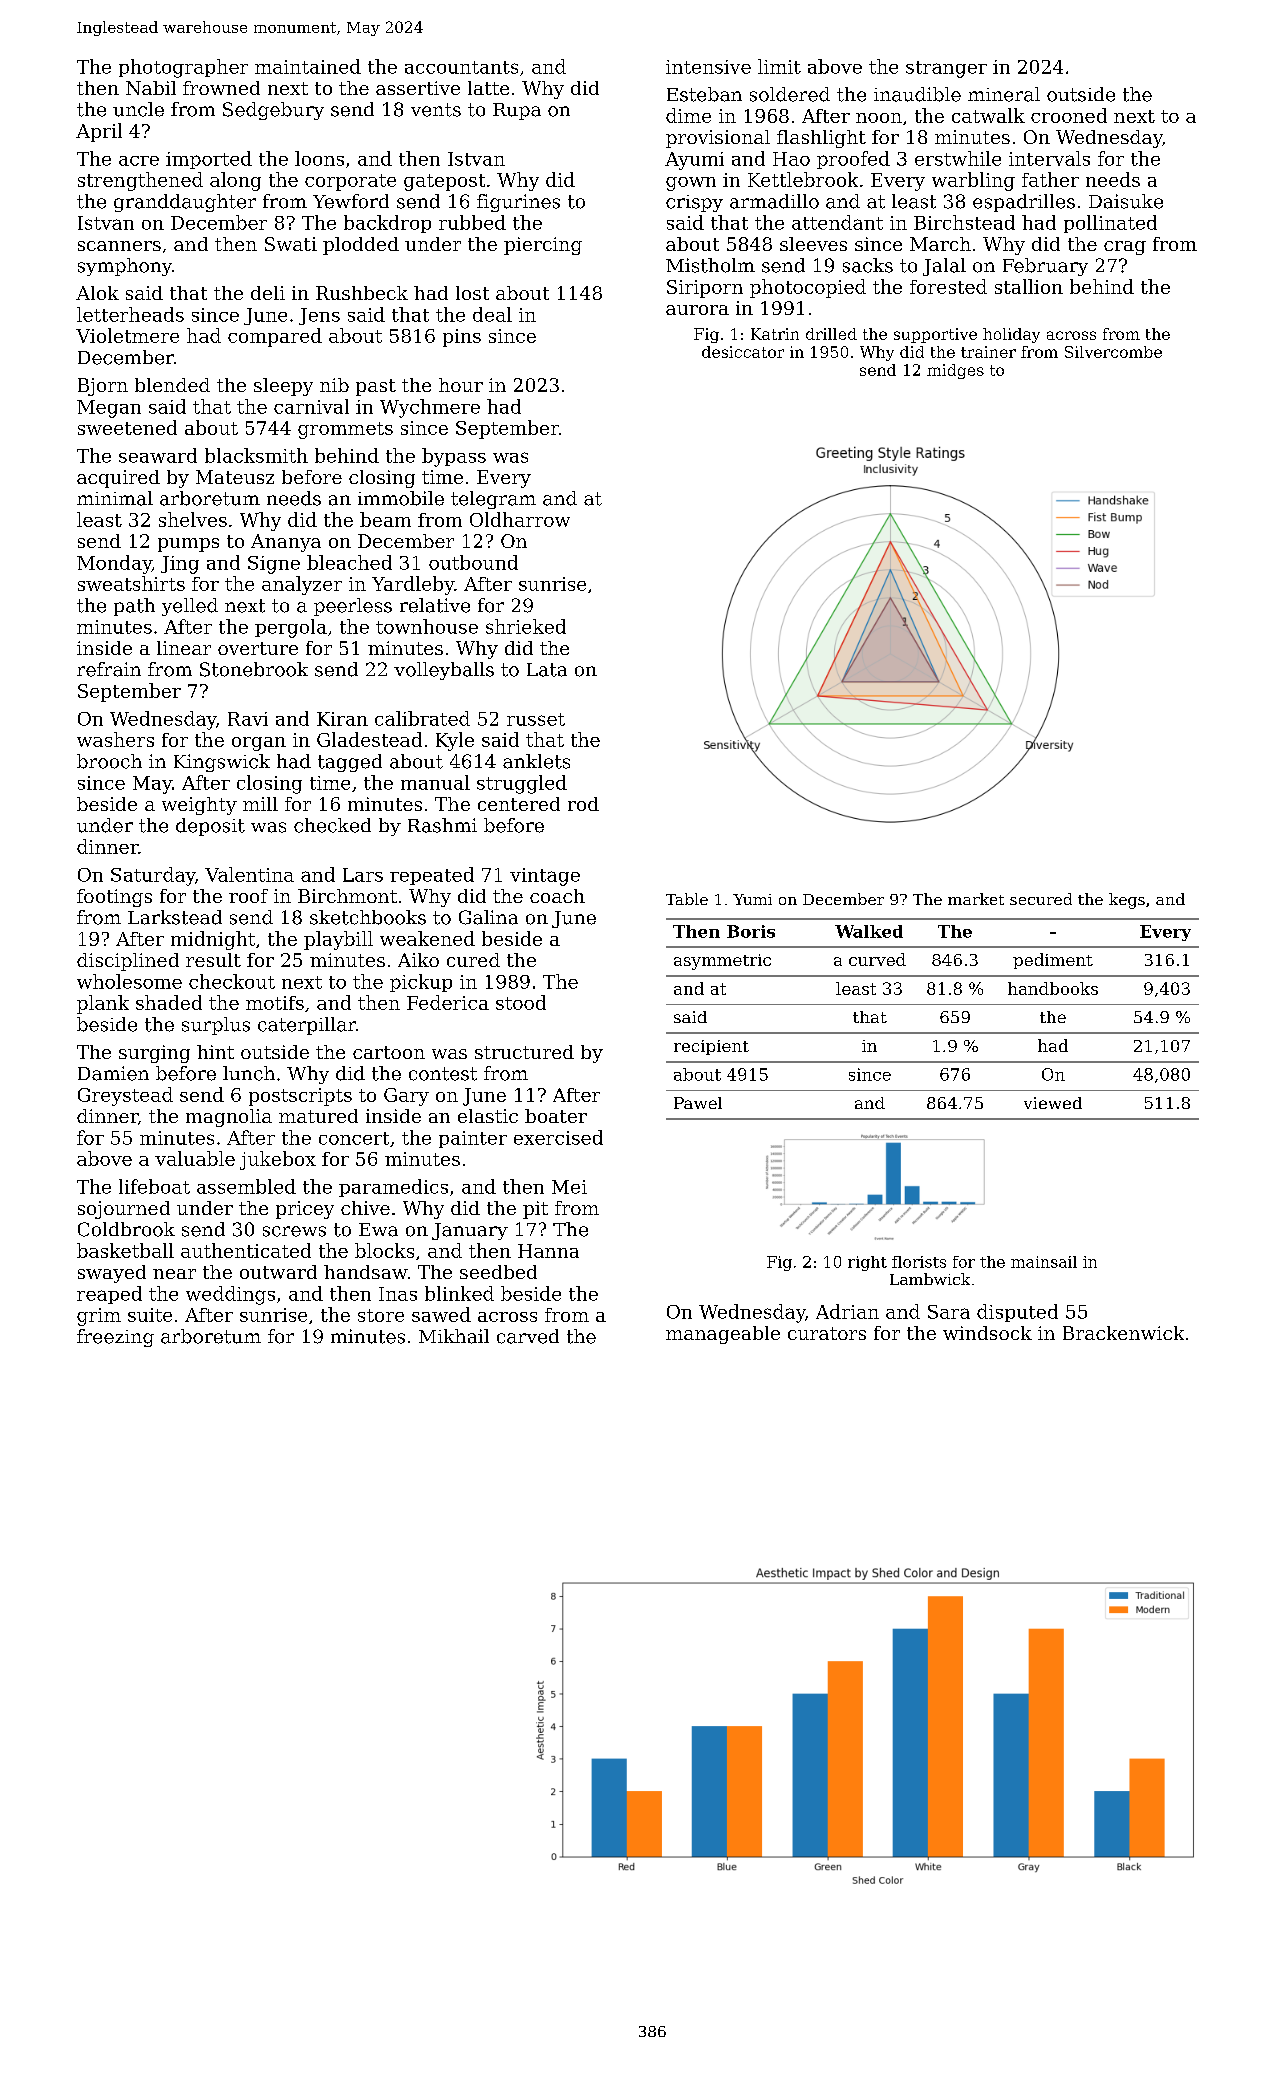  Describe the element at coordinates (473, 562) in the screenshot. I see `outbound` at that location.
